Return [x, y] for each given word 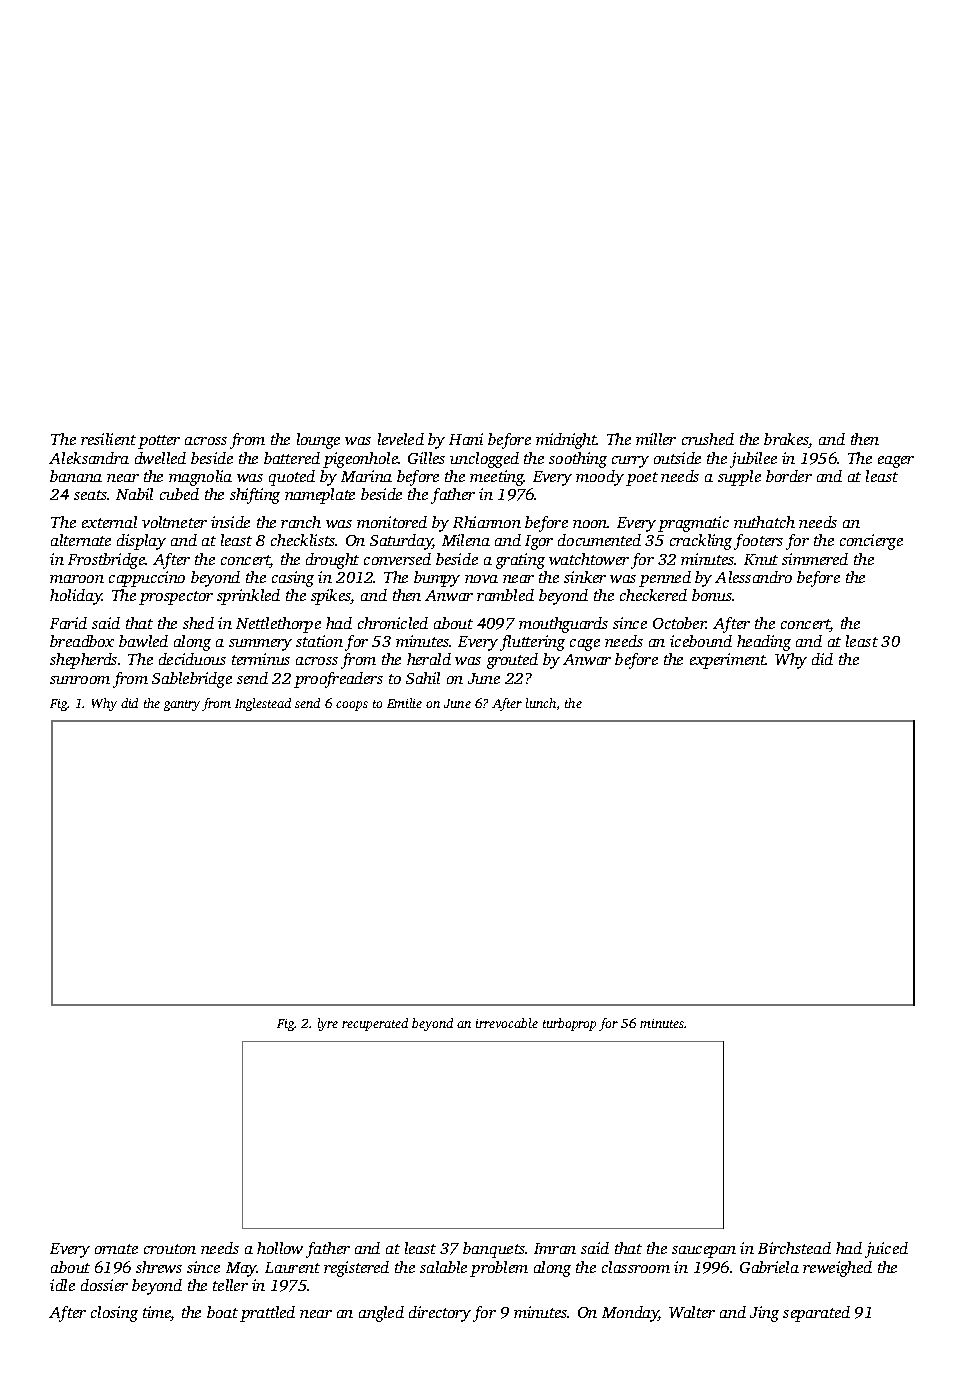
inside [230, 522]
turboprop [569, 1024]
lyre [328, 1024]
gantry [182, 705]
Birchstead [794, 1248]
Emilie [404, 703]
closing [114, 1314]
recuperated [375, 1024]
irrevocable [507, 1023]
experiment [728, 661]
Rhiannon [487, 522]
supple [739, 478]
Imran [555, 1248]
